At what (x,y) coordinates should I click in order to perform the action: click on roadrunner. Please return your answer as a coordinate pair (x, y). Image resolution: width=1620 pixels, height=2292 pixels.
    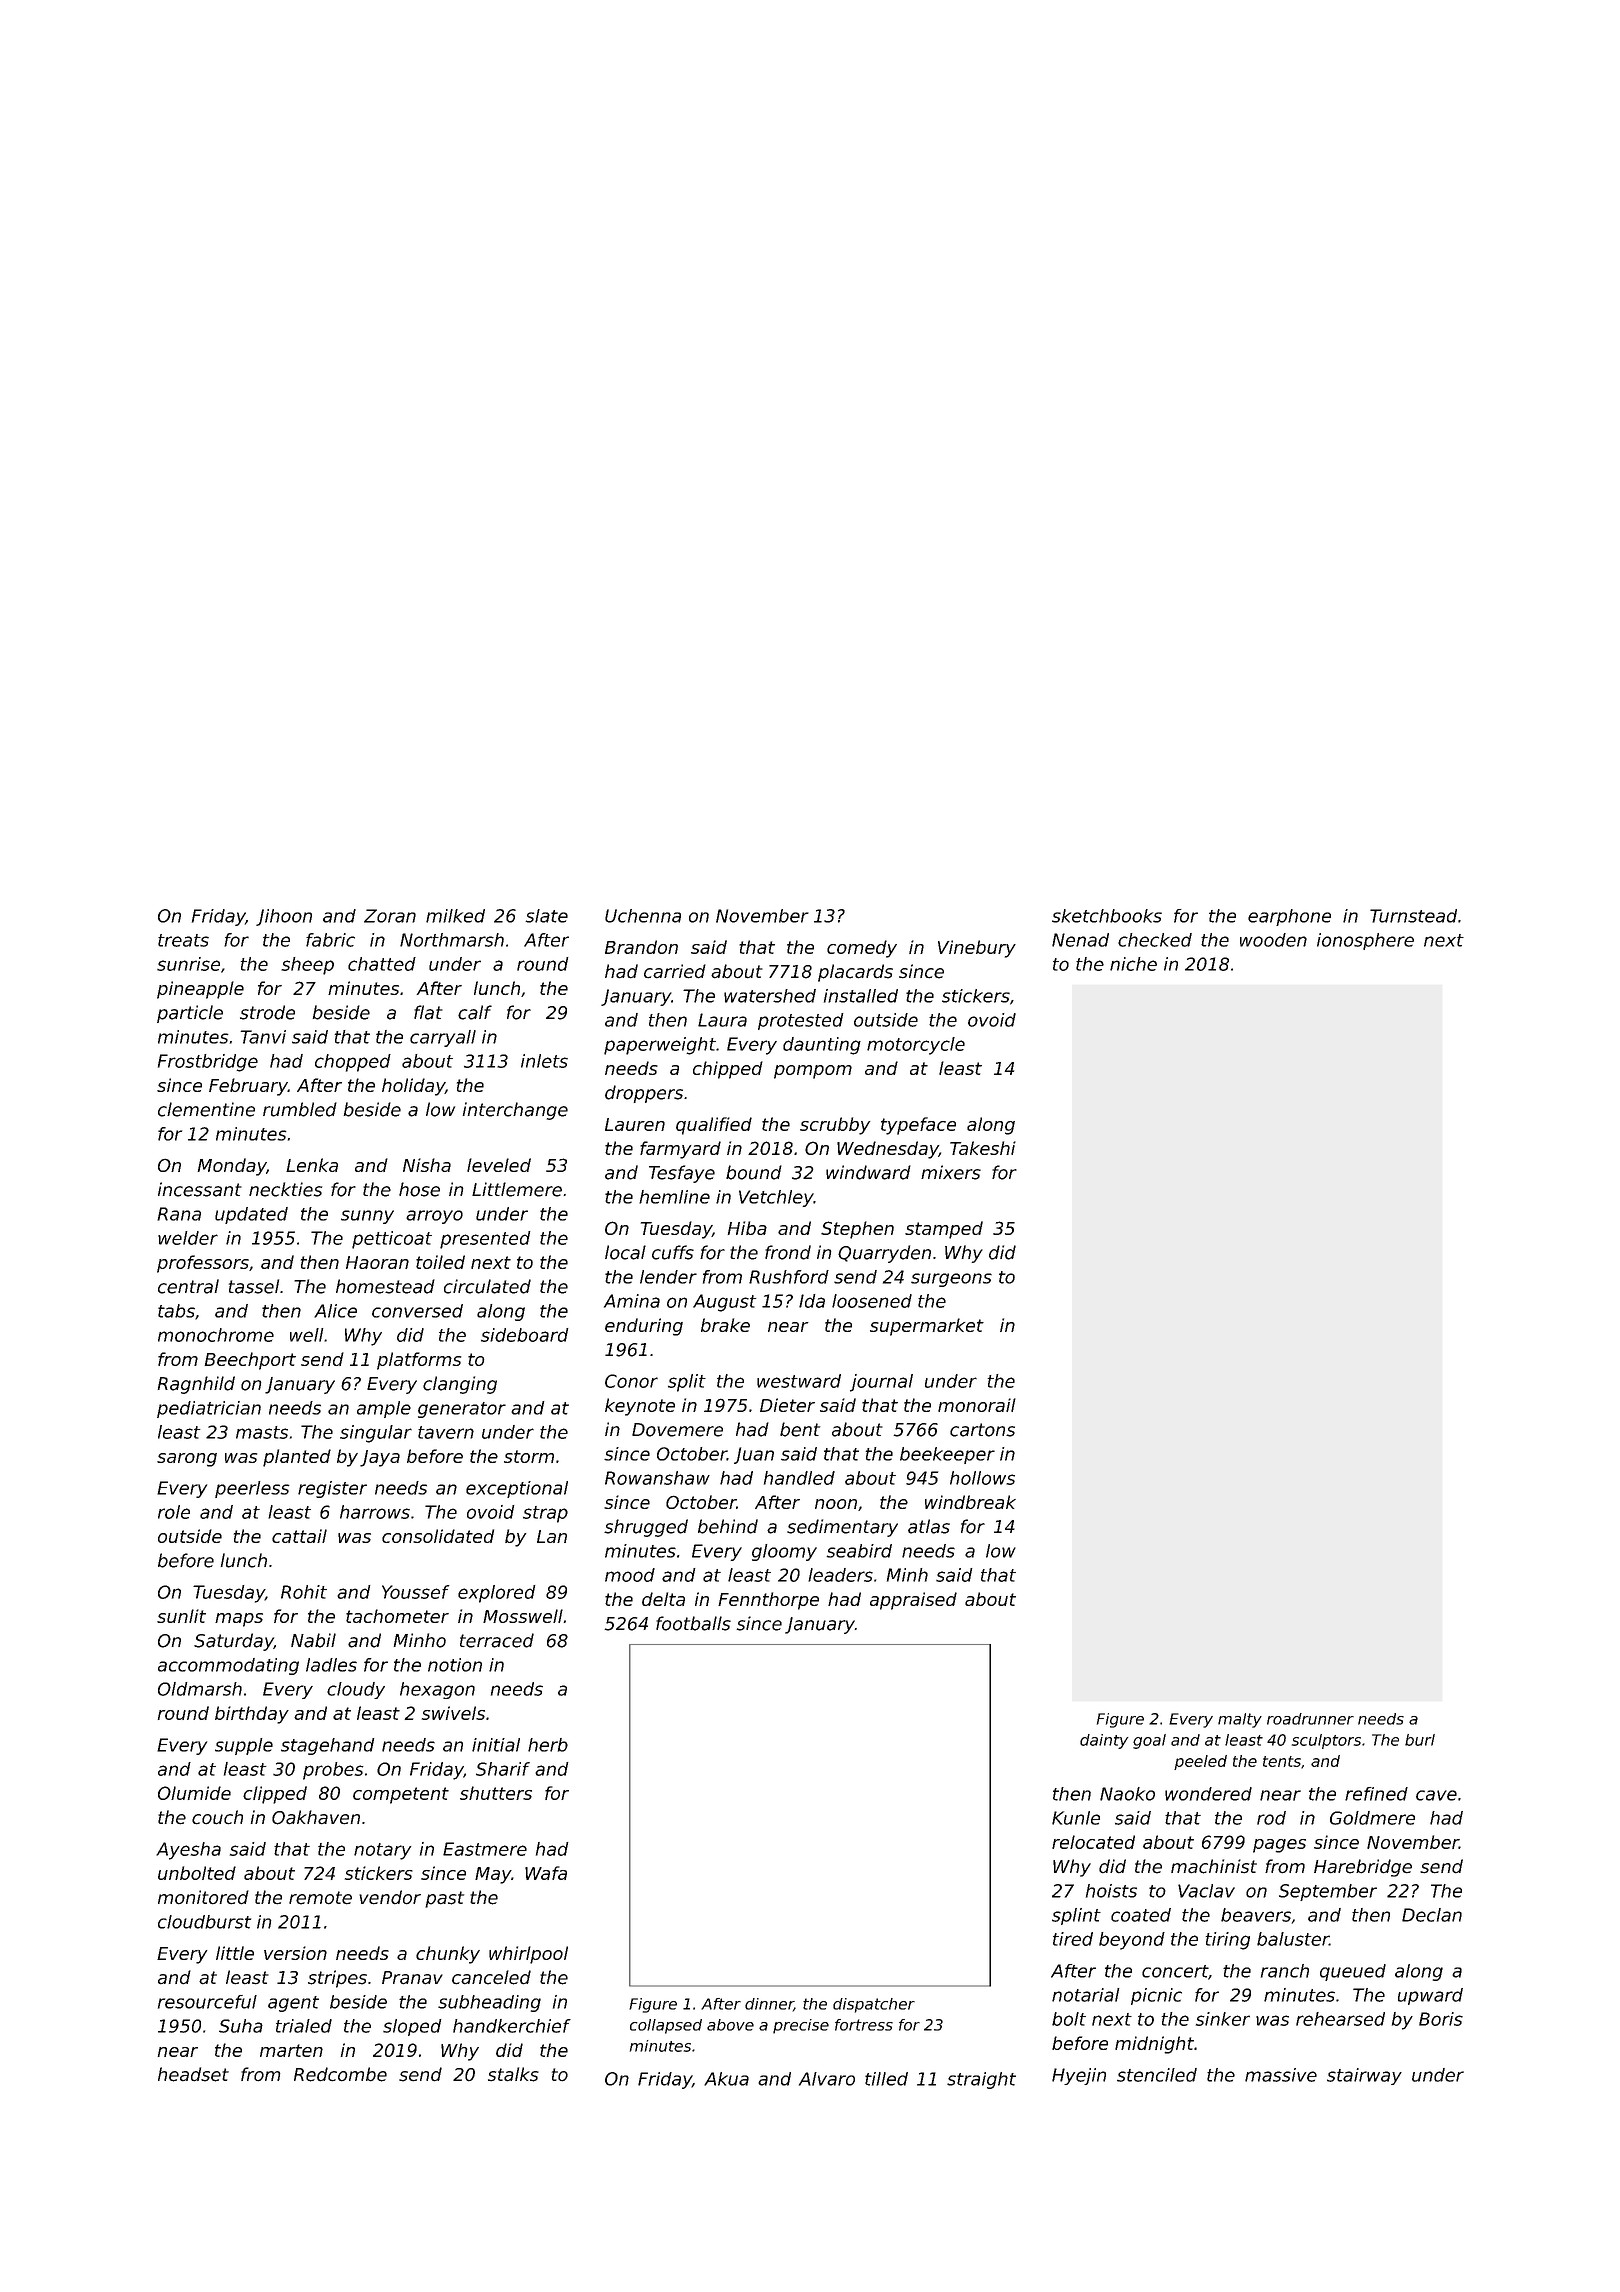
    Looking at the image, I should click on (1310, 1719).
